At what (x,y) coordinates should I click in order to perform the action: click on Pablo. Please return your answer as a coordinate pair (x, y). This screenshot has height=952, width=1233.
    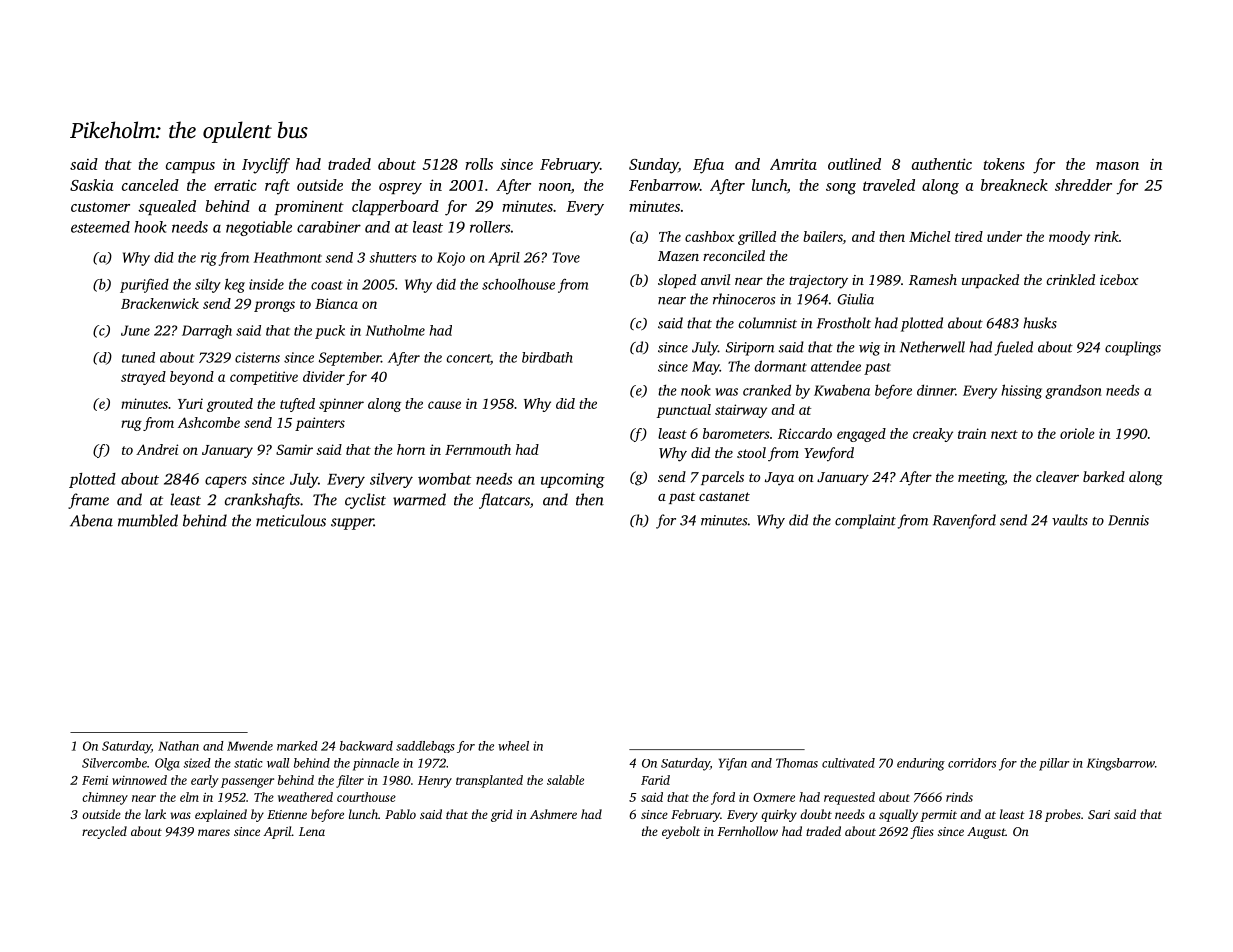
    Looking at the image, I should click on (400, 814).
